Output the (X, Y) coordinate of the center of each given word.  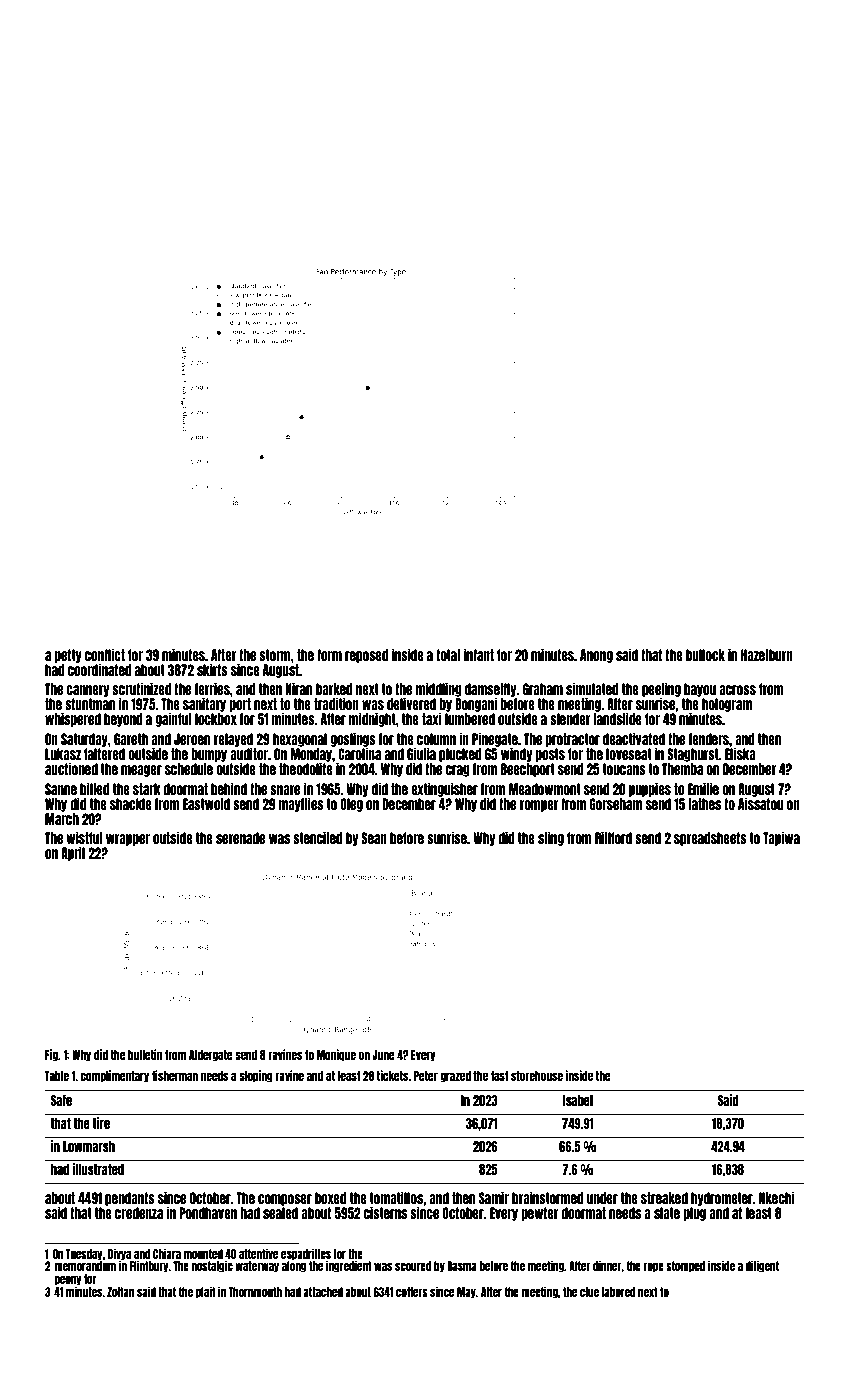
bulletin (145, 1054)
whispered (73, 719)
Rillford (613, 837)
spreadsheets (710, 839)
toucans (624, 769)
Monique (336, 1055)
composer (285, 1200)
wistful (84, 837)
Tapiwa (781, 838)
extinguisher (444, 789)
